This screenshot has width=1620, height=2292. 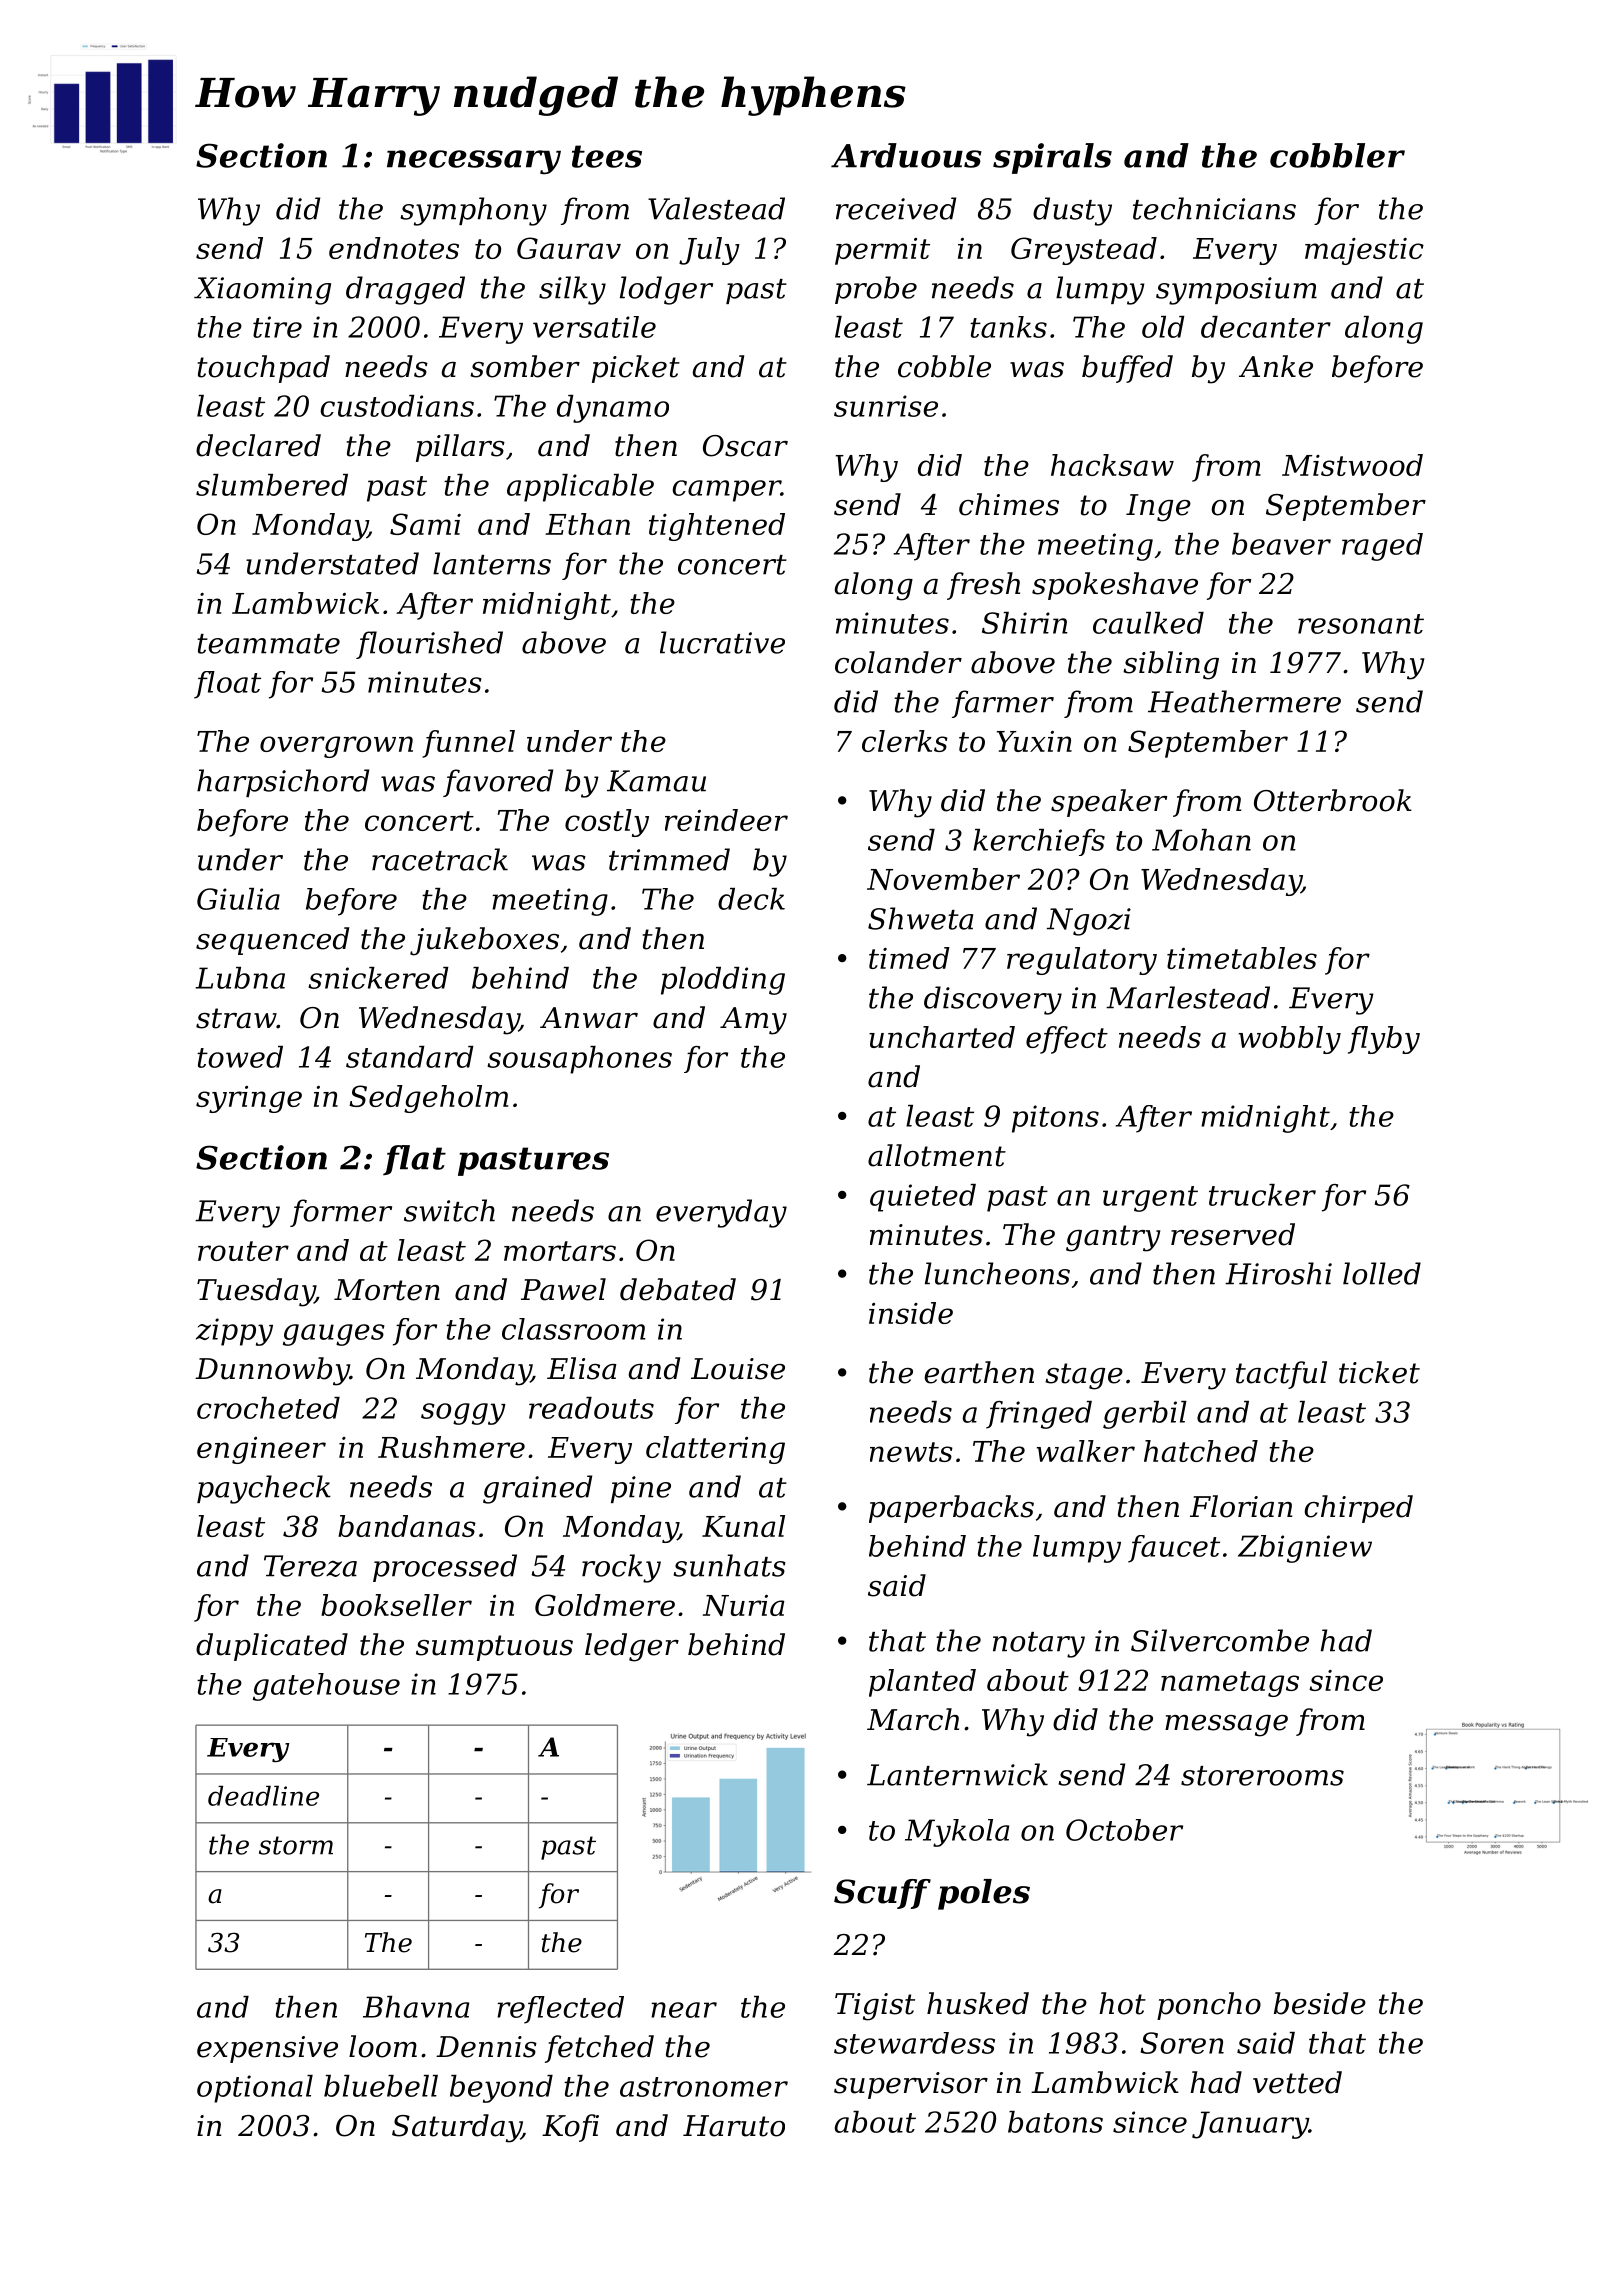 What do you see at coordinates (255, 2089) in the screenshot?
I see `optional` at bounding box center [255, 2089].
